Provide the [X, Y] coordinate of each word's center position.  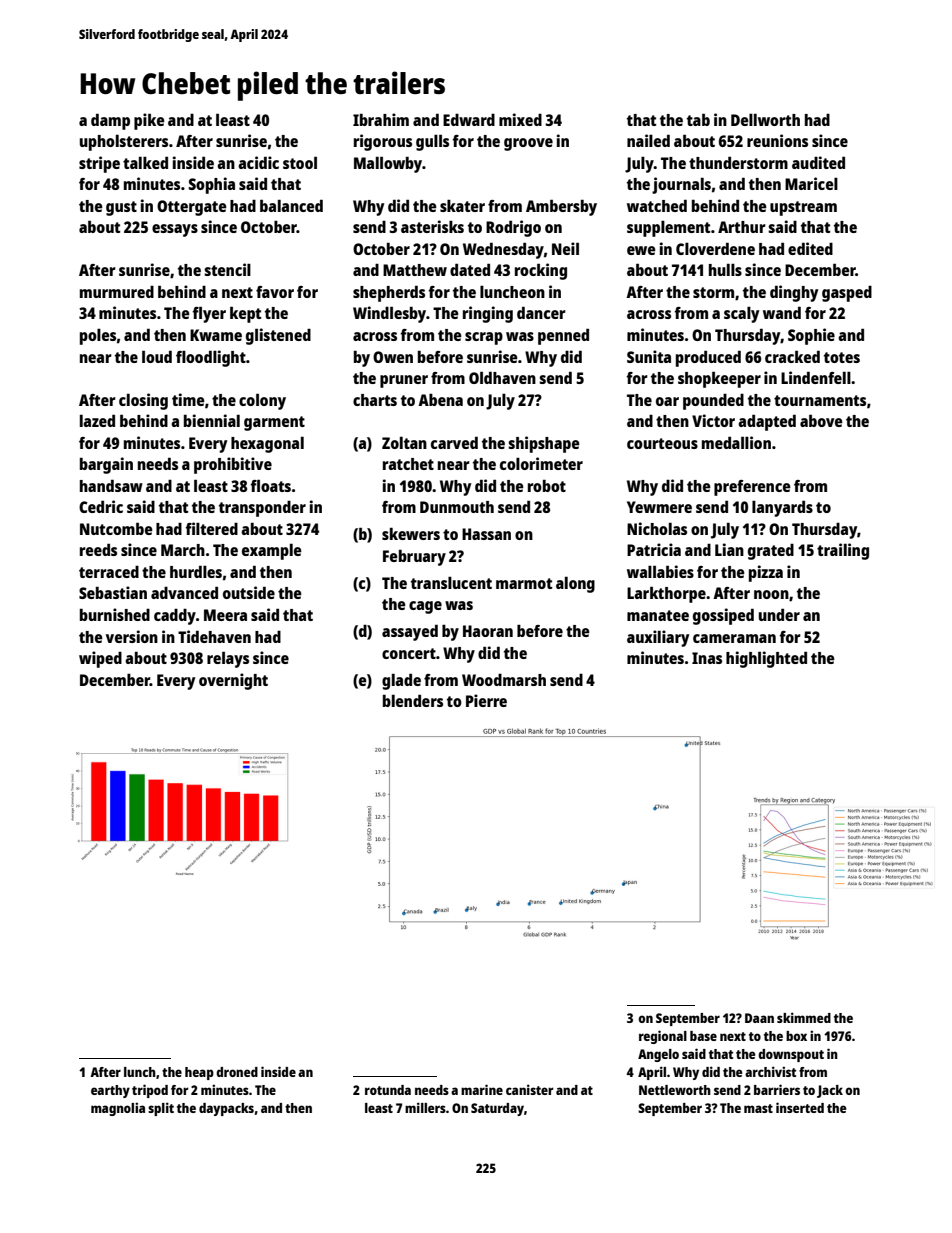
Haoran [488, 631]
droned [237, 1072]
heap [199, 1073]
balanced [291, 205]
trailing [843, 551]
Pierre [486, 700]
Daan [759, 1018]
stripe [99, 164]
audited [818, 162]
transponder [262, 509]
